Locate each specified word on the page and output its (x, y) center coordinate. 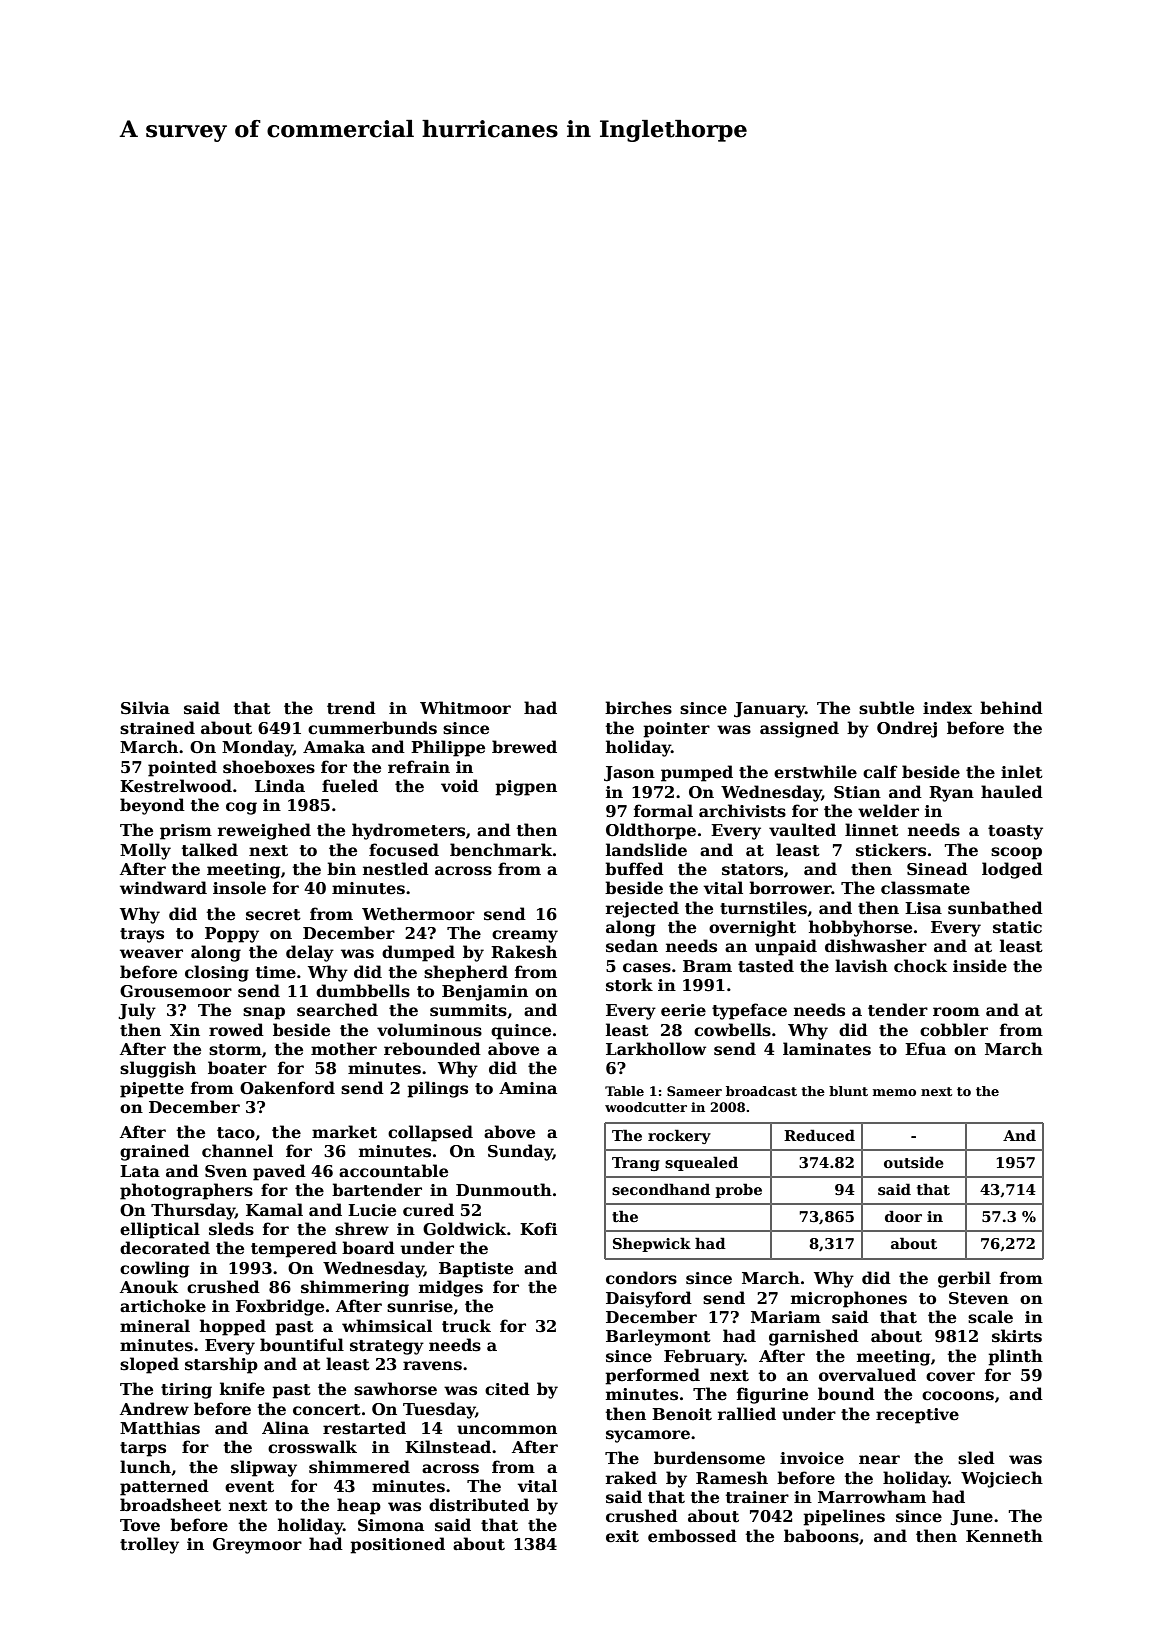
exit (622, 1536)
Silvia (145, 707)
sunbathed (995, 908)
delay (310, 953)
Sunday (520, 1152)
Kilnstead (448, 1447)
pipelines (844, 1517)
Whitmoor (465, 708)
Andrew (154, 1409)
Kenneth (1004, 1536)
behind (1011, 708)
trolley (149, 1545)
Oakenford (287, 1088)
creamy (525, 936)
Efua (925, 1048)
